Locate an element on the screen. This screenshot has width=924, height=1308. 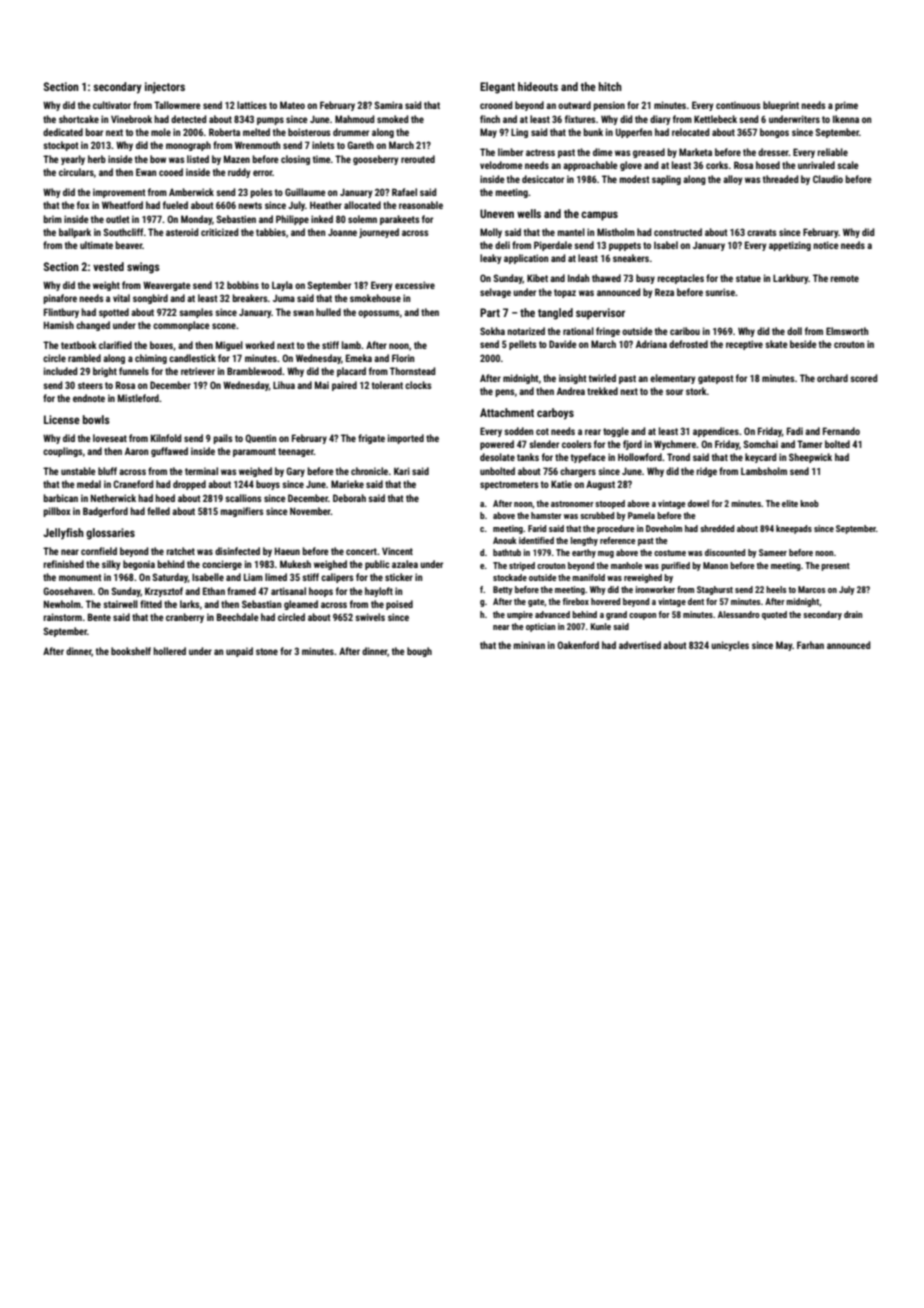
drain is located at coordinates (853, 614).
